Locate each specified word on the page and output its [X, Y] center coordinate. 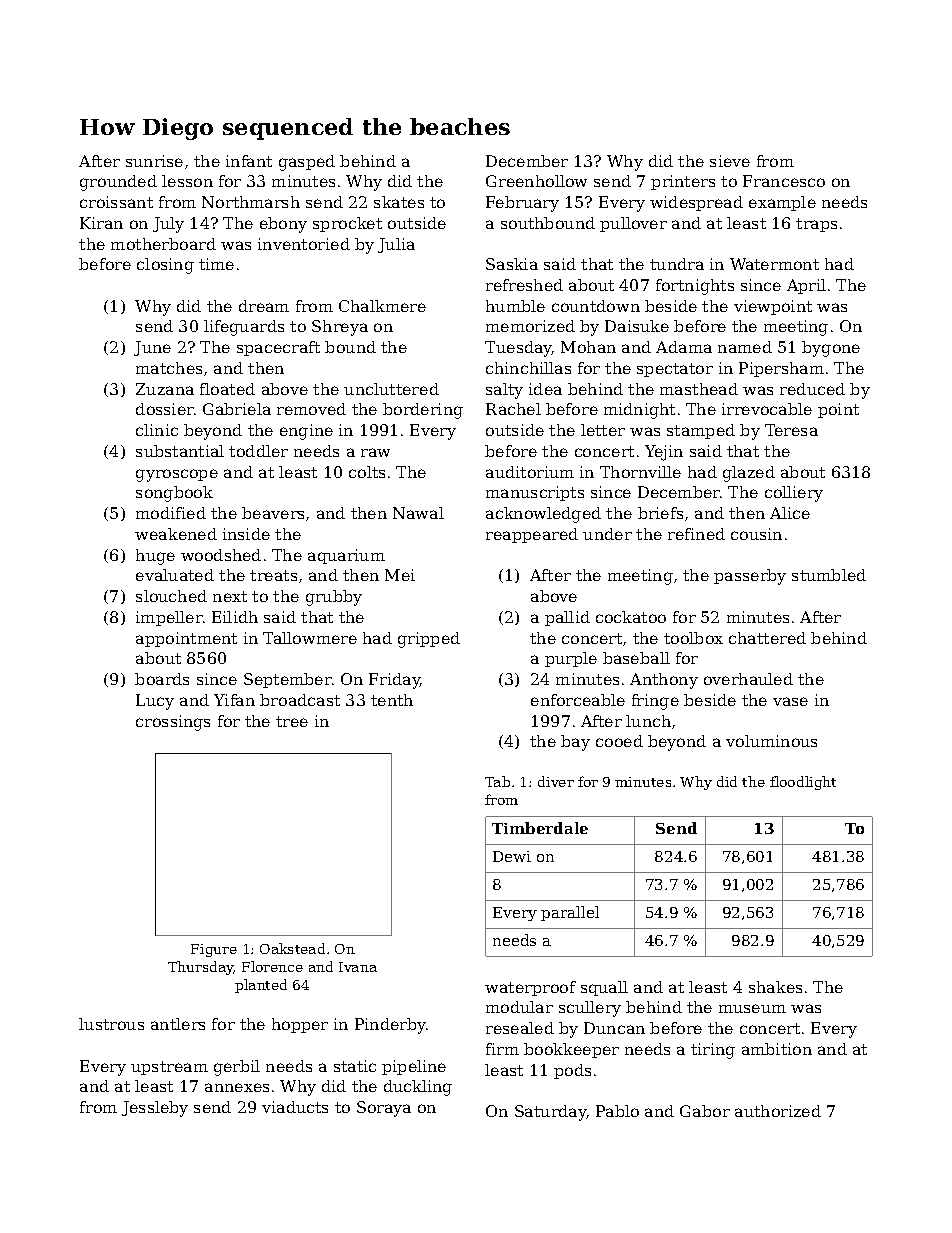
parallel [570, 913]
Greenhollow [536, 181]
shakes [775, 987]
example [782, 203]
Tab [497, 781]
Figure [214, 950]
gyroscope [177, 475]
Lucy [155, 702]
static [355, 1066]
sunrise [154, 161]
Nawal [418, 513]
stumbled [829, 575]
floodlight [803, 783]
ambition [777, 1049]
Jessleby [155, 1109]
